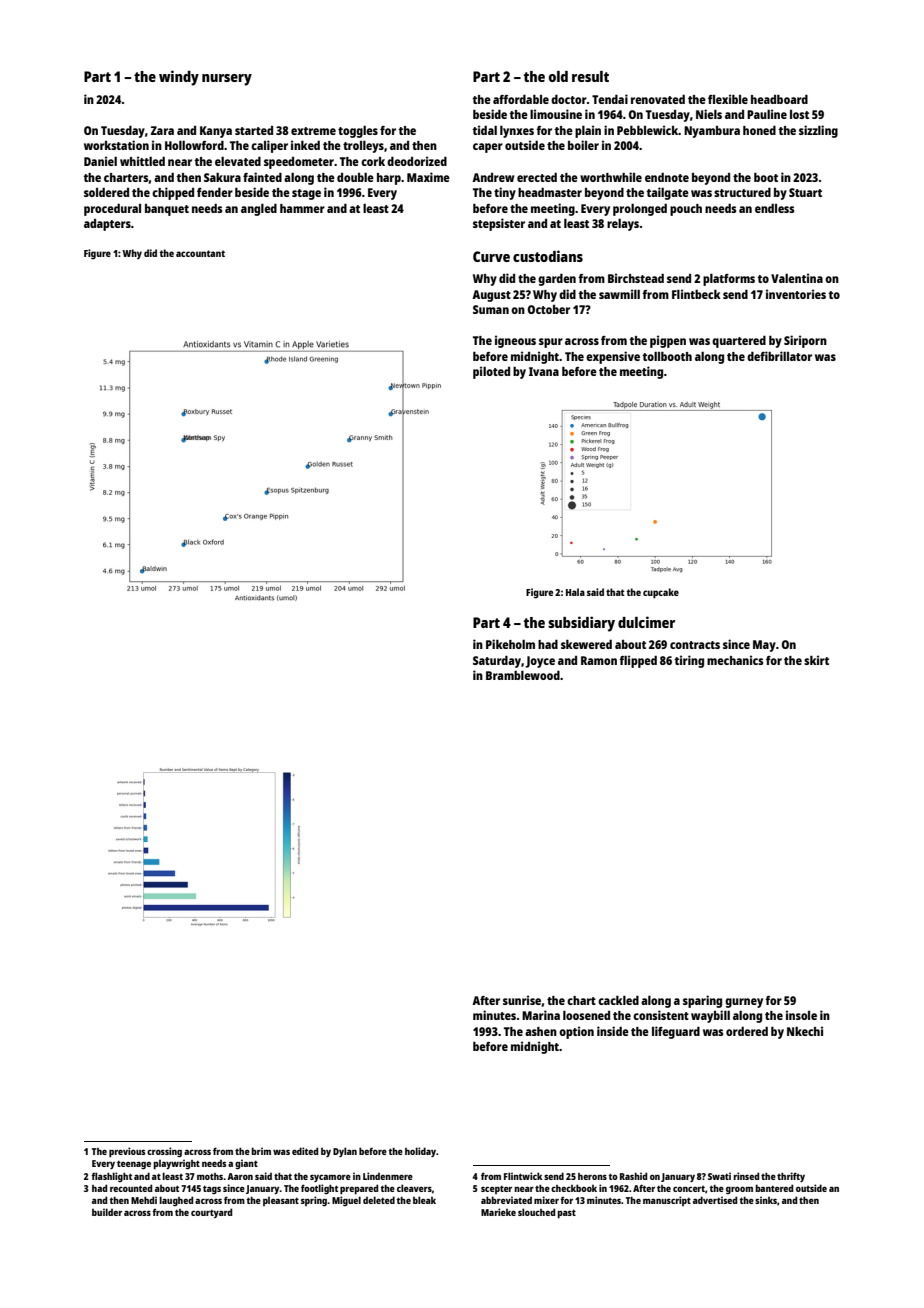  I want to click on deodorized, so click(417, 161).
